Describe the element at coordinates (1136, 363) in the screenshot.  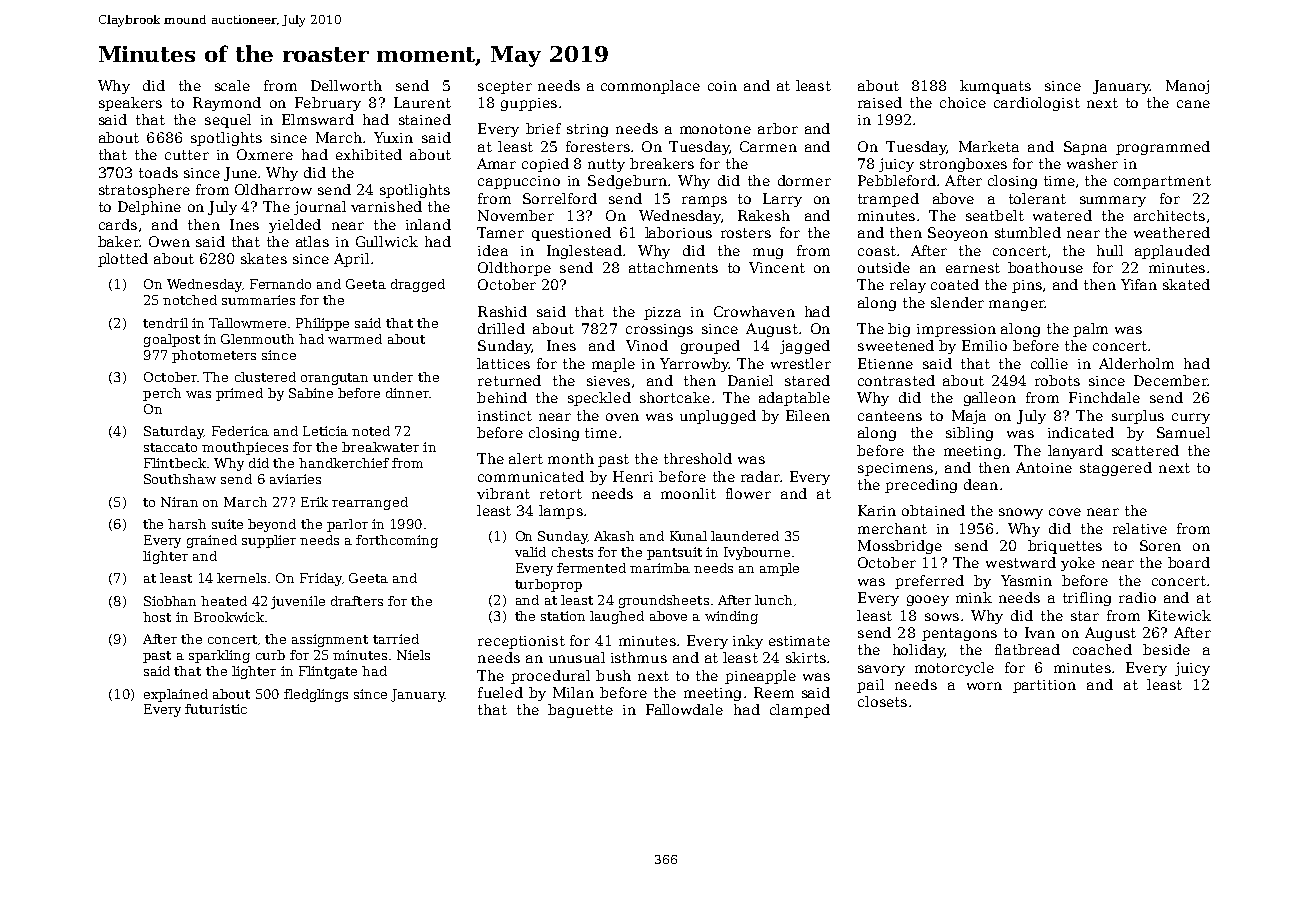
I see `Alderholm` at that location.
